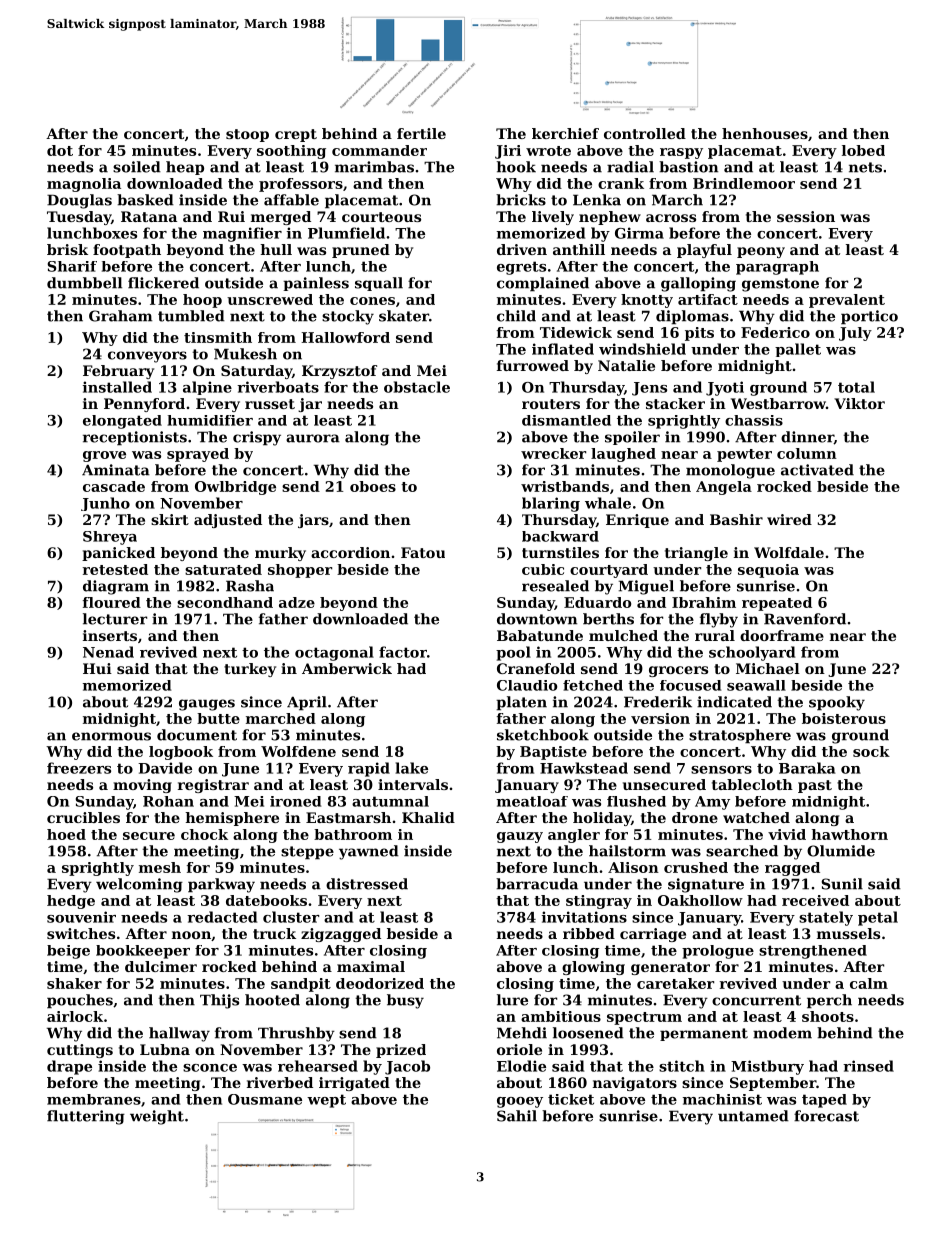 This screenshot has height=1233, width=952. I want to click on sock, so click(871, 751).
